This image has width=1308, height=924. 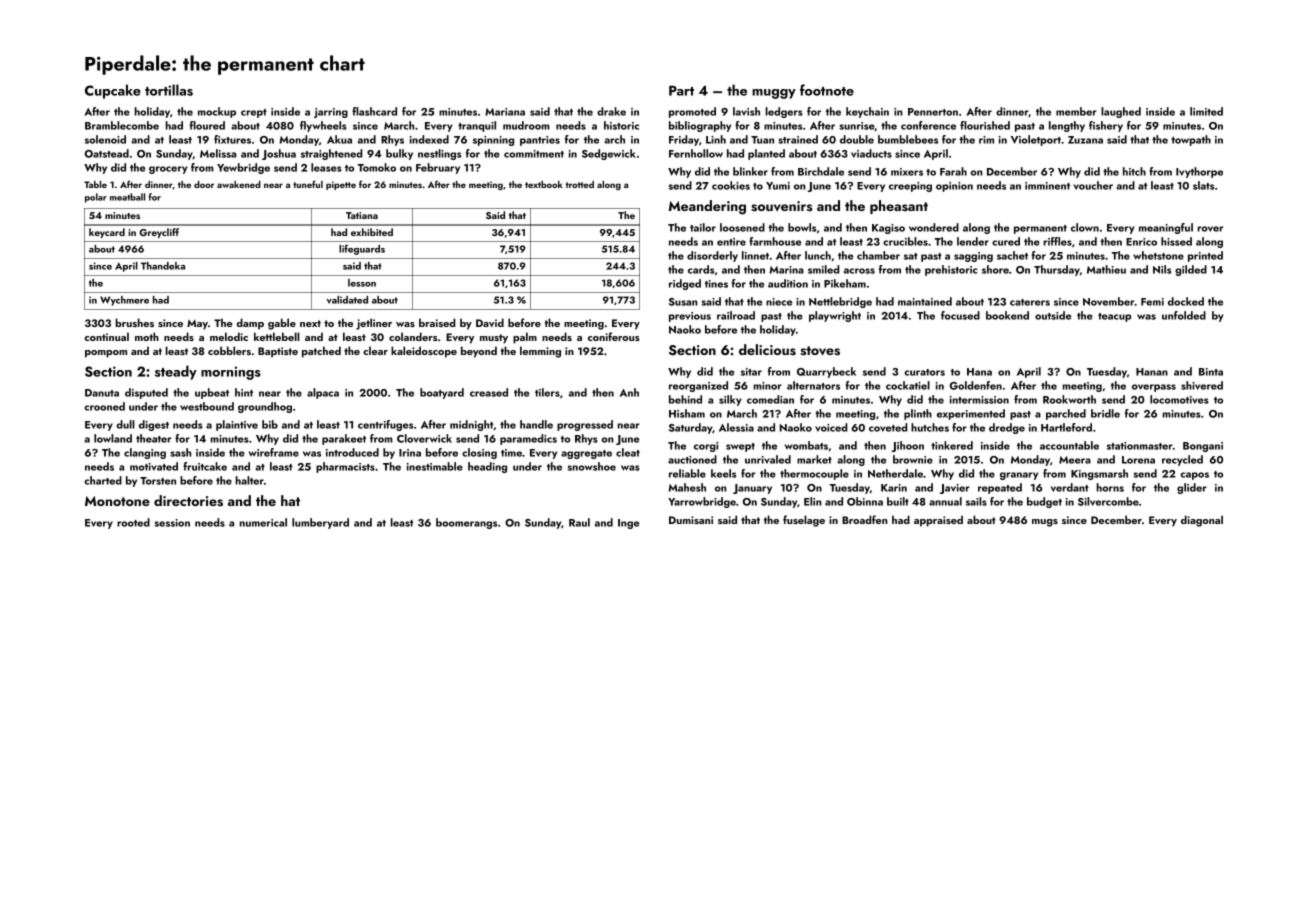 What do you see at coordinates (731, 242) in the image?
I see `entire` at bounding box center [731, 242].
